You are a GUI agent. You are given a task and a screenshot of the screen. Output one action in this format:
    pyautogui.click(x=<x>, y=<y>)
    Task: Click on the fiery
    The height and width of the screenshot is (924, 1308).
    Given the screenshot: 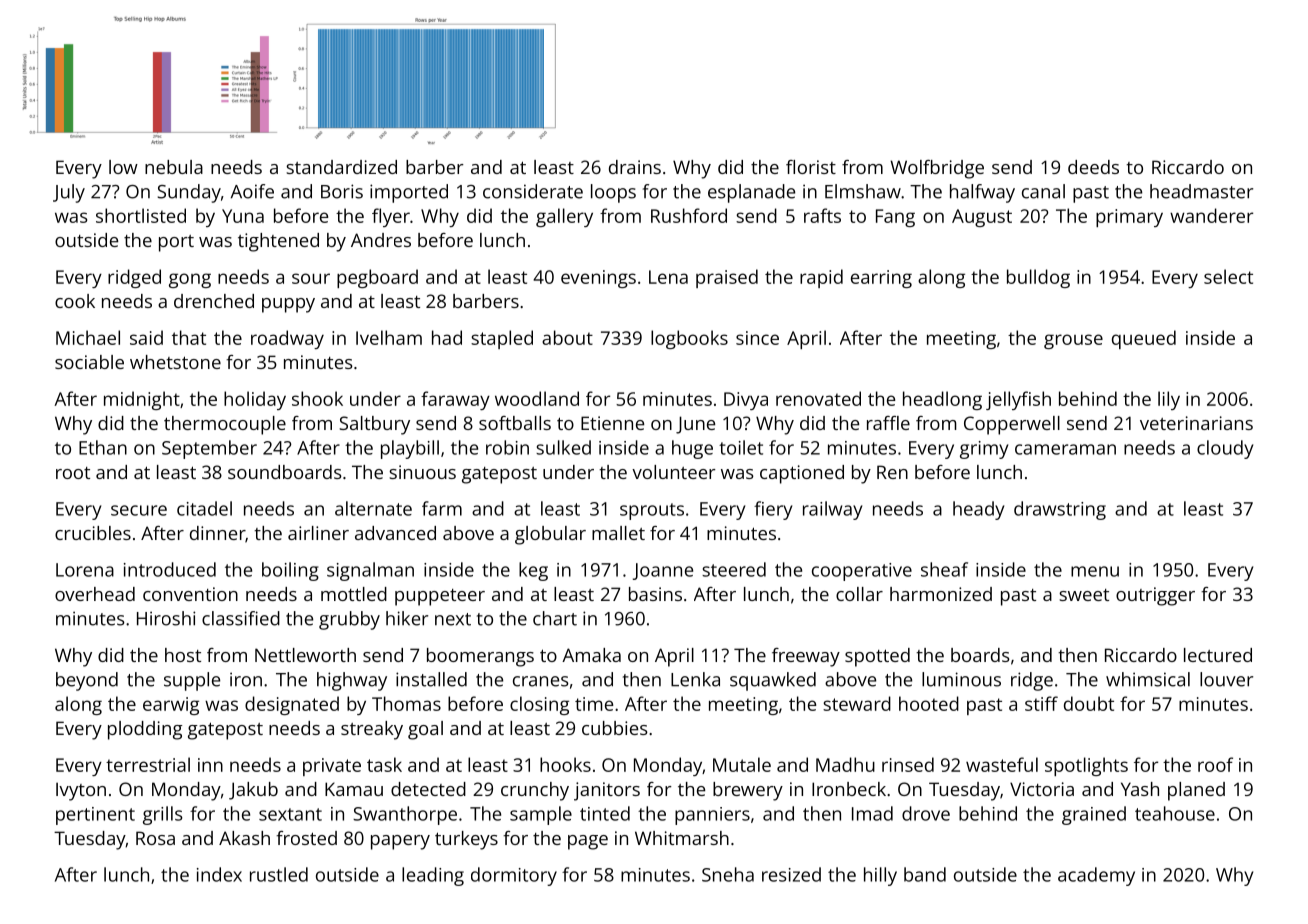 What is the action you would take?
    pyautogui.click(x=773, y=510)
